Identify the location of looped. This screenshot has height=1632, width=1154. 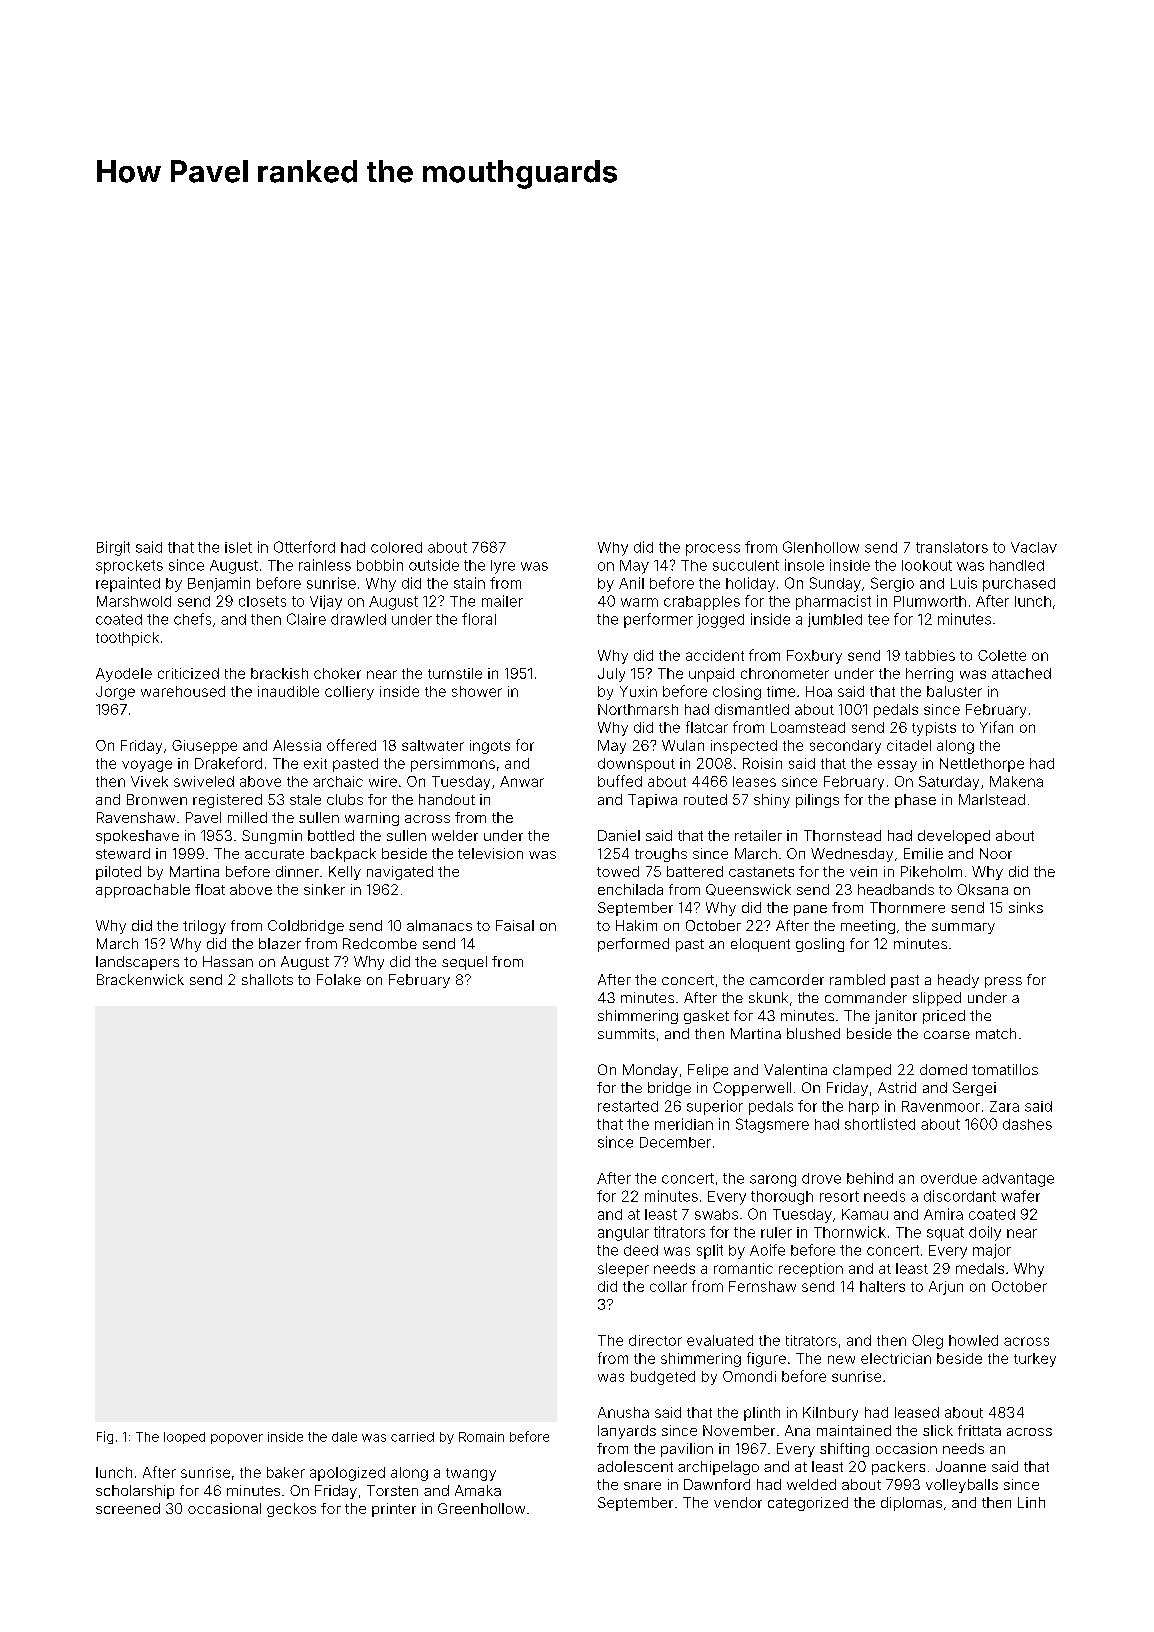
(184, 1438).
